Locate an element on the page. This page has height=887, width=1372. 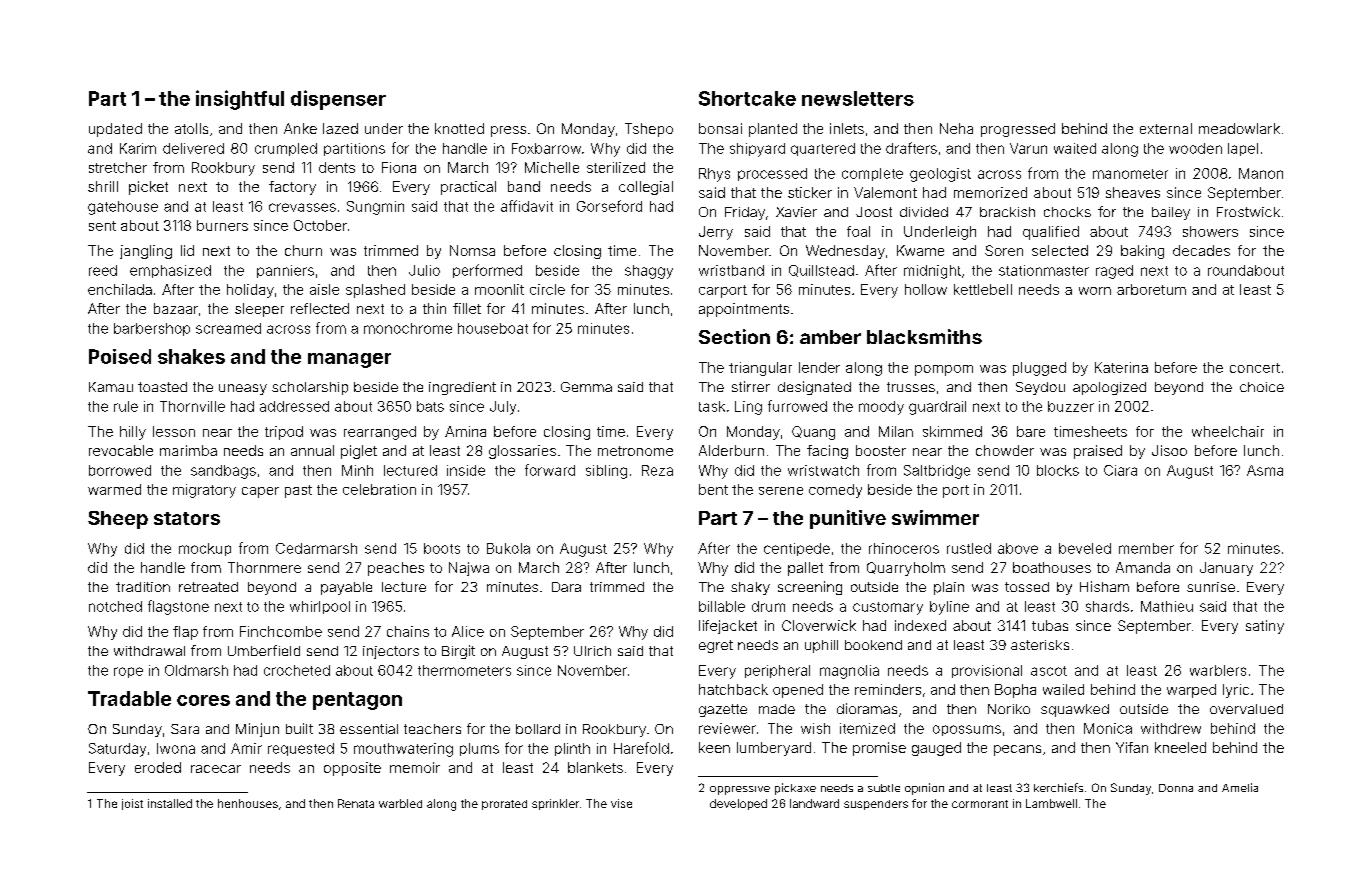
hilly is located at coordinates (133, 433).
